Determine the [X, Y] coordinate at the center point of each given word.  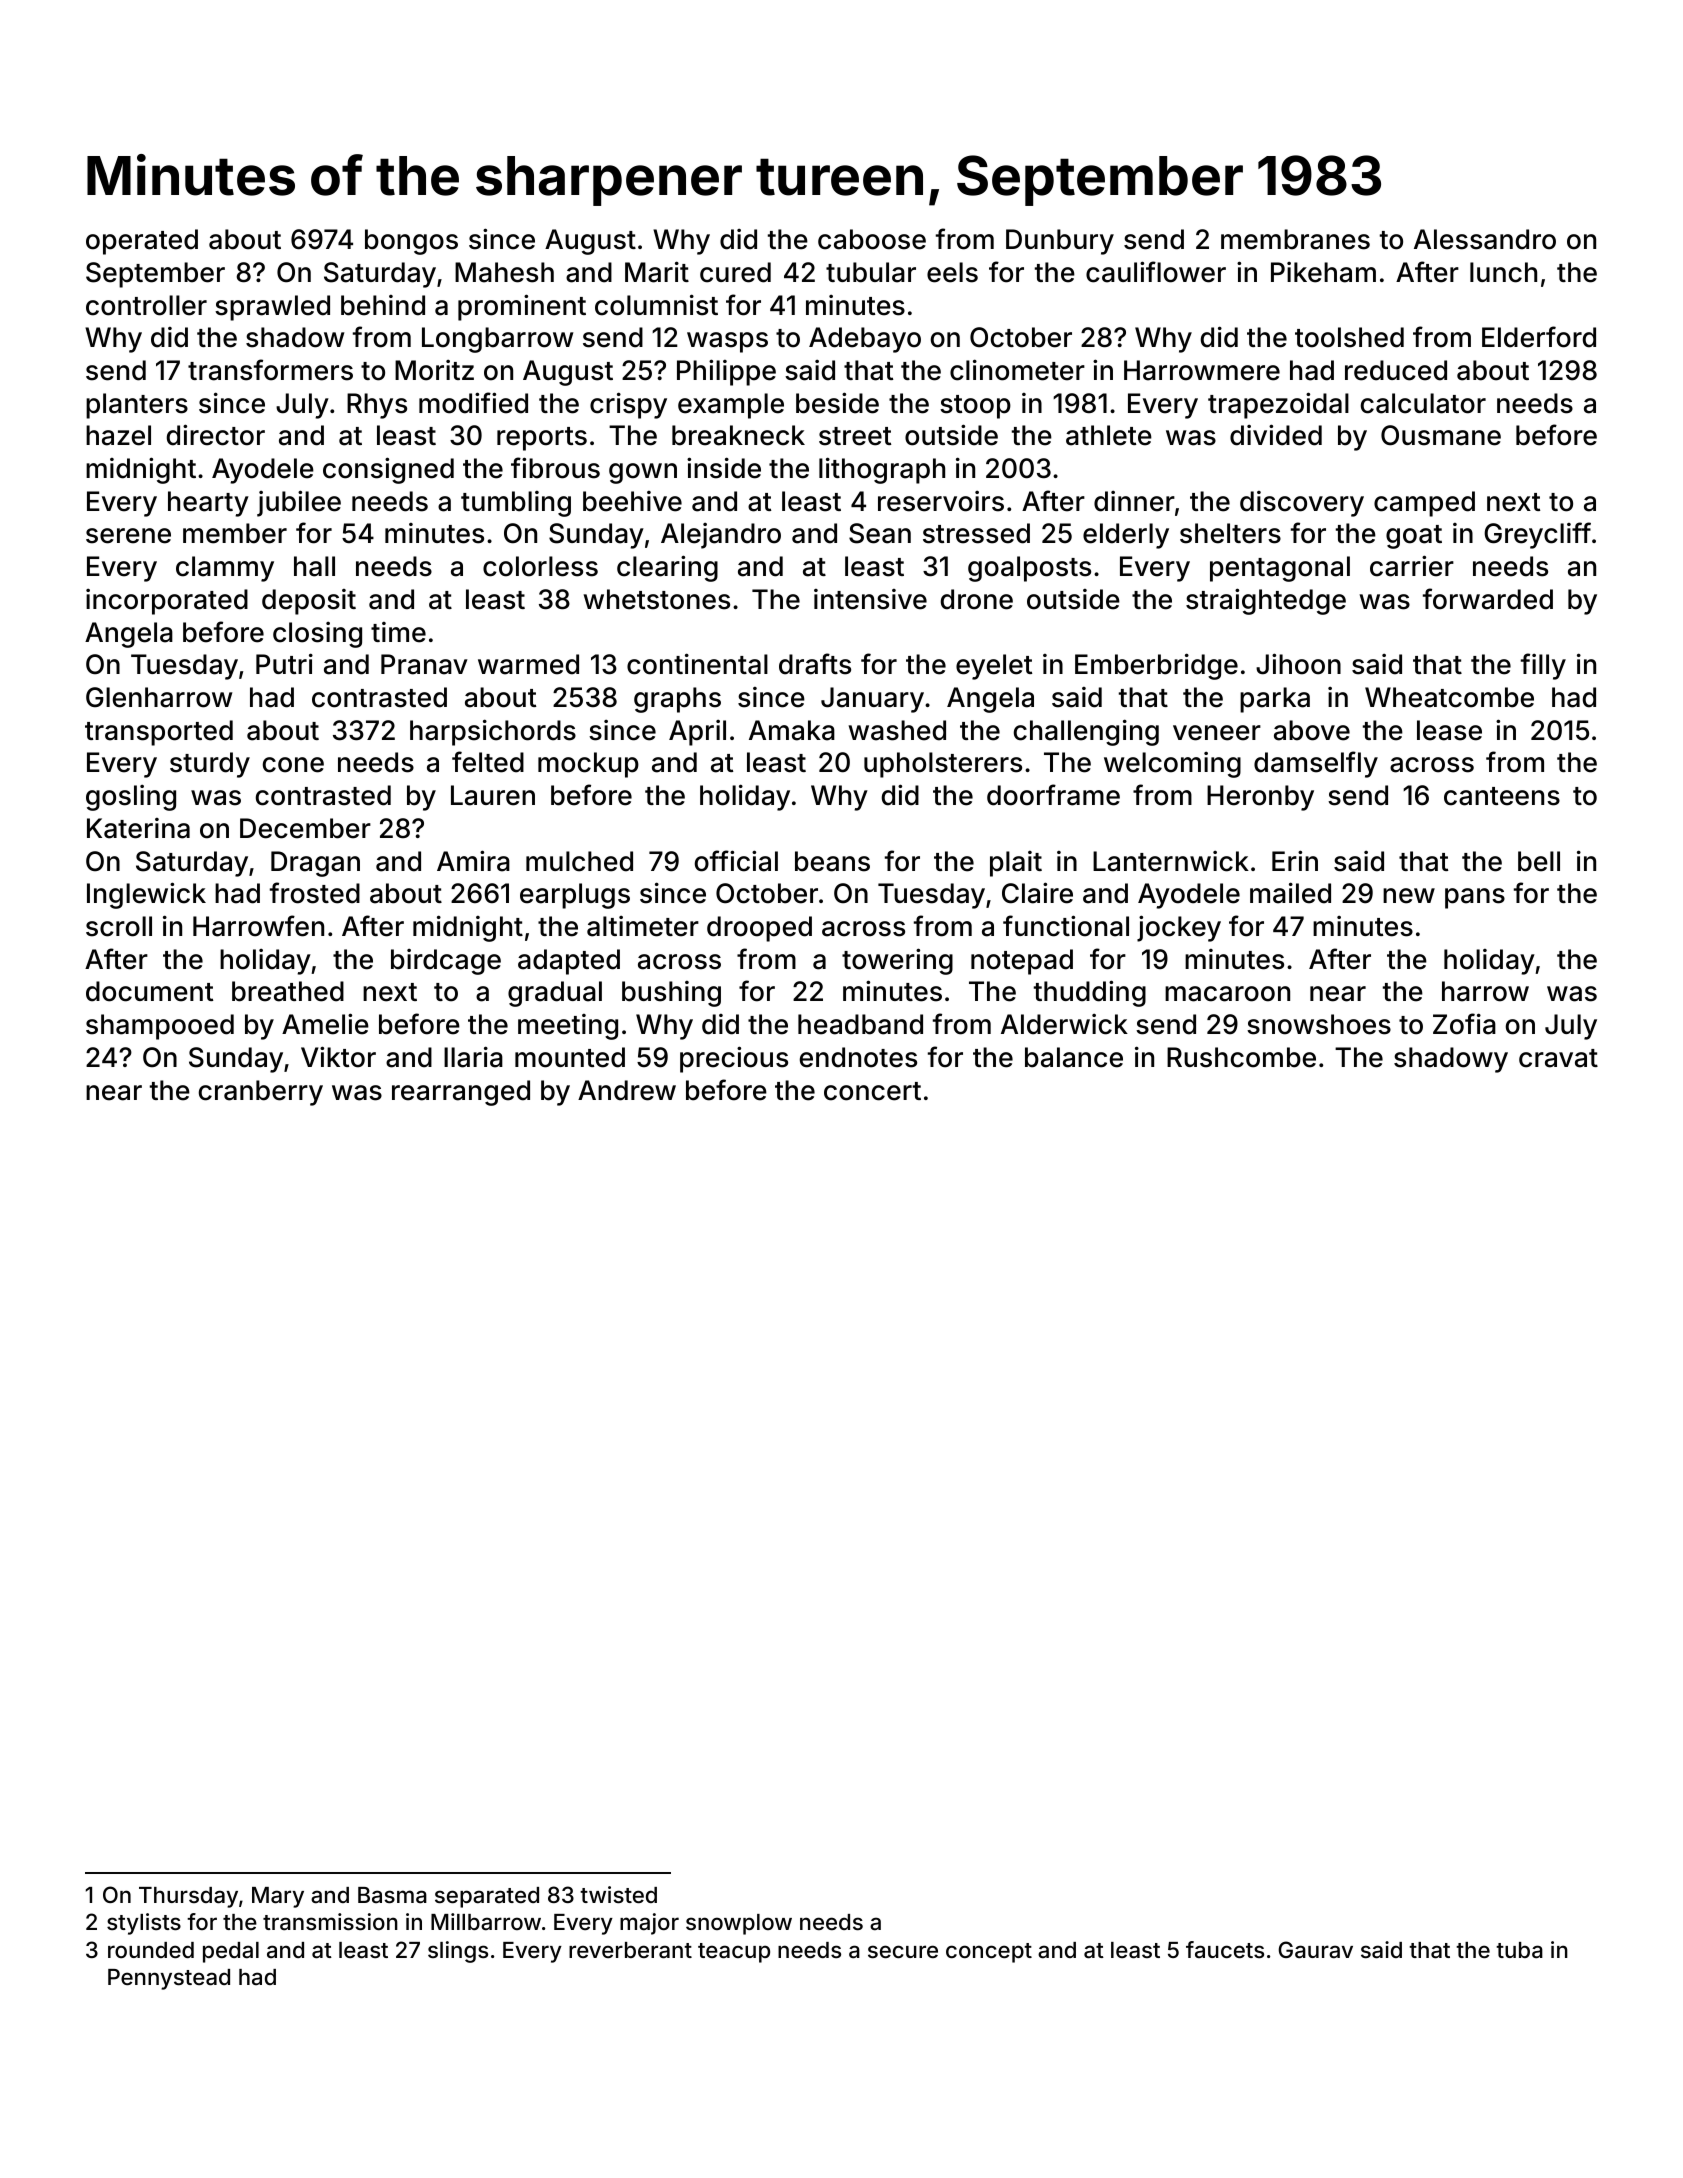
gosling [131, 798]
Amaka [792, 730]
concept [989, 1953]
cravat [1558, 1058]
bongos [411, 242]
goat [1414, 537]
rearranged [461, 1093]
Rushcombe [1241, 1057]
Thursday [188, 1897]
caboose [872, 239]
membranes [1295, 239]
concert [872, 1091]
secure [903, 1951]
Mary [278, 1897]
